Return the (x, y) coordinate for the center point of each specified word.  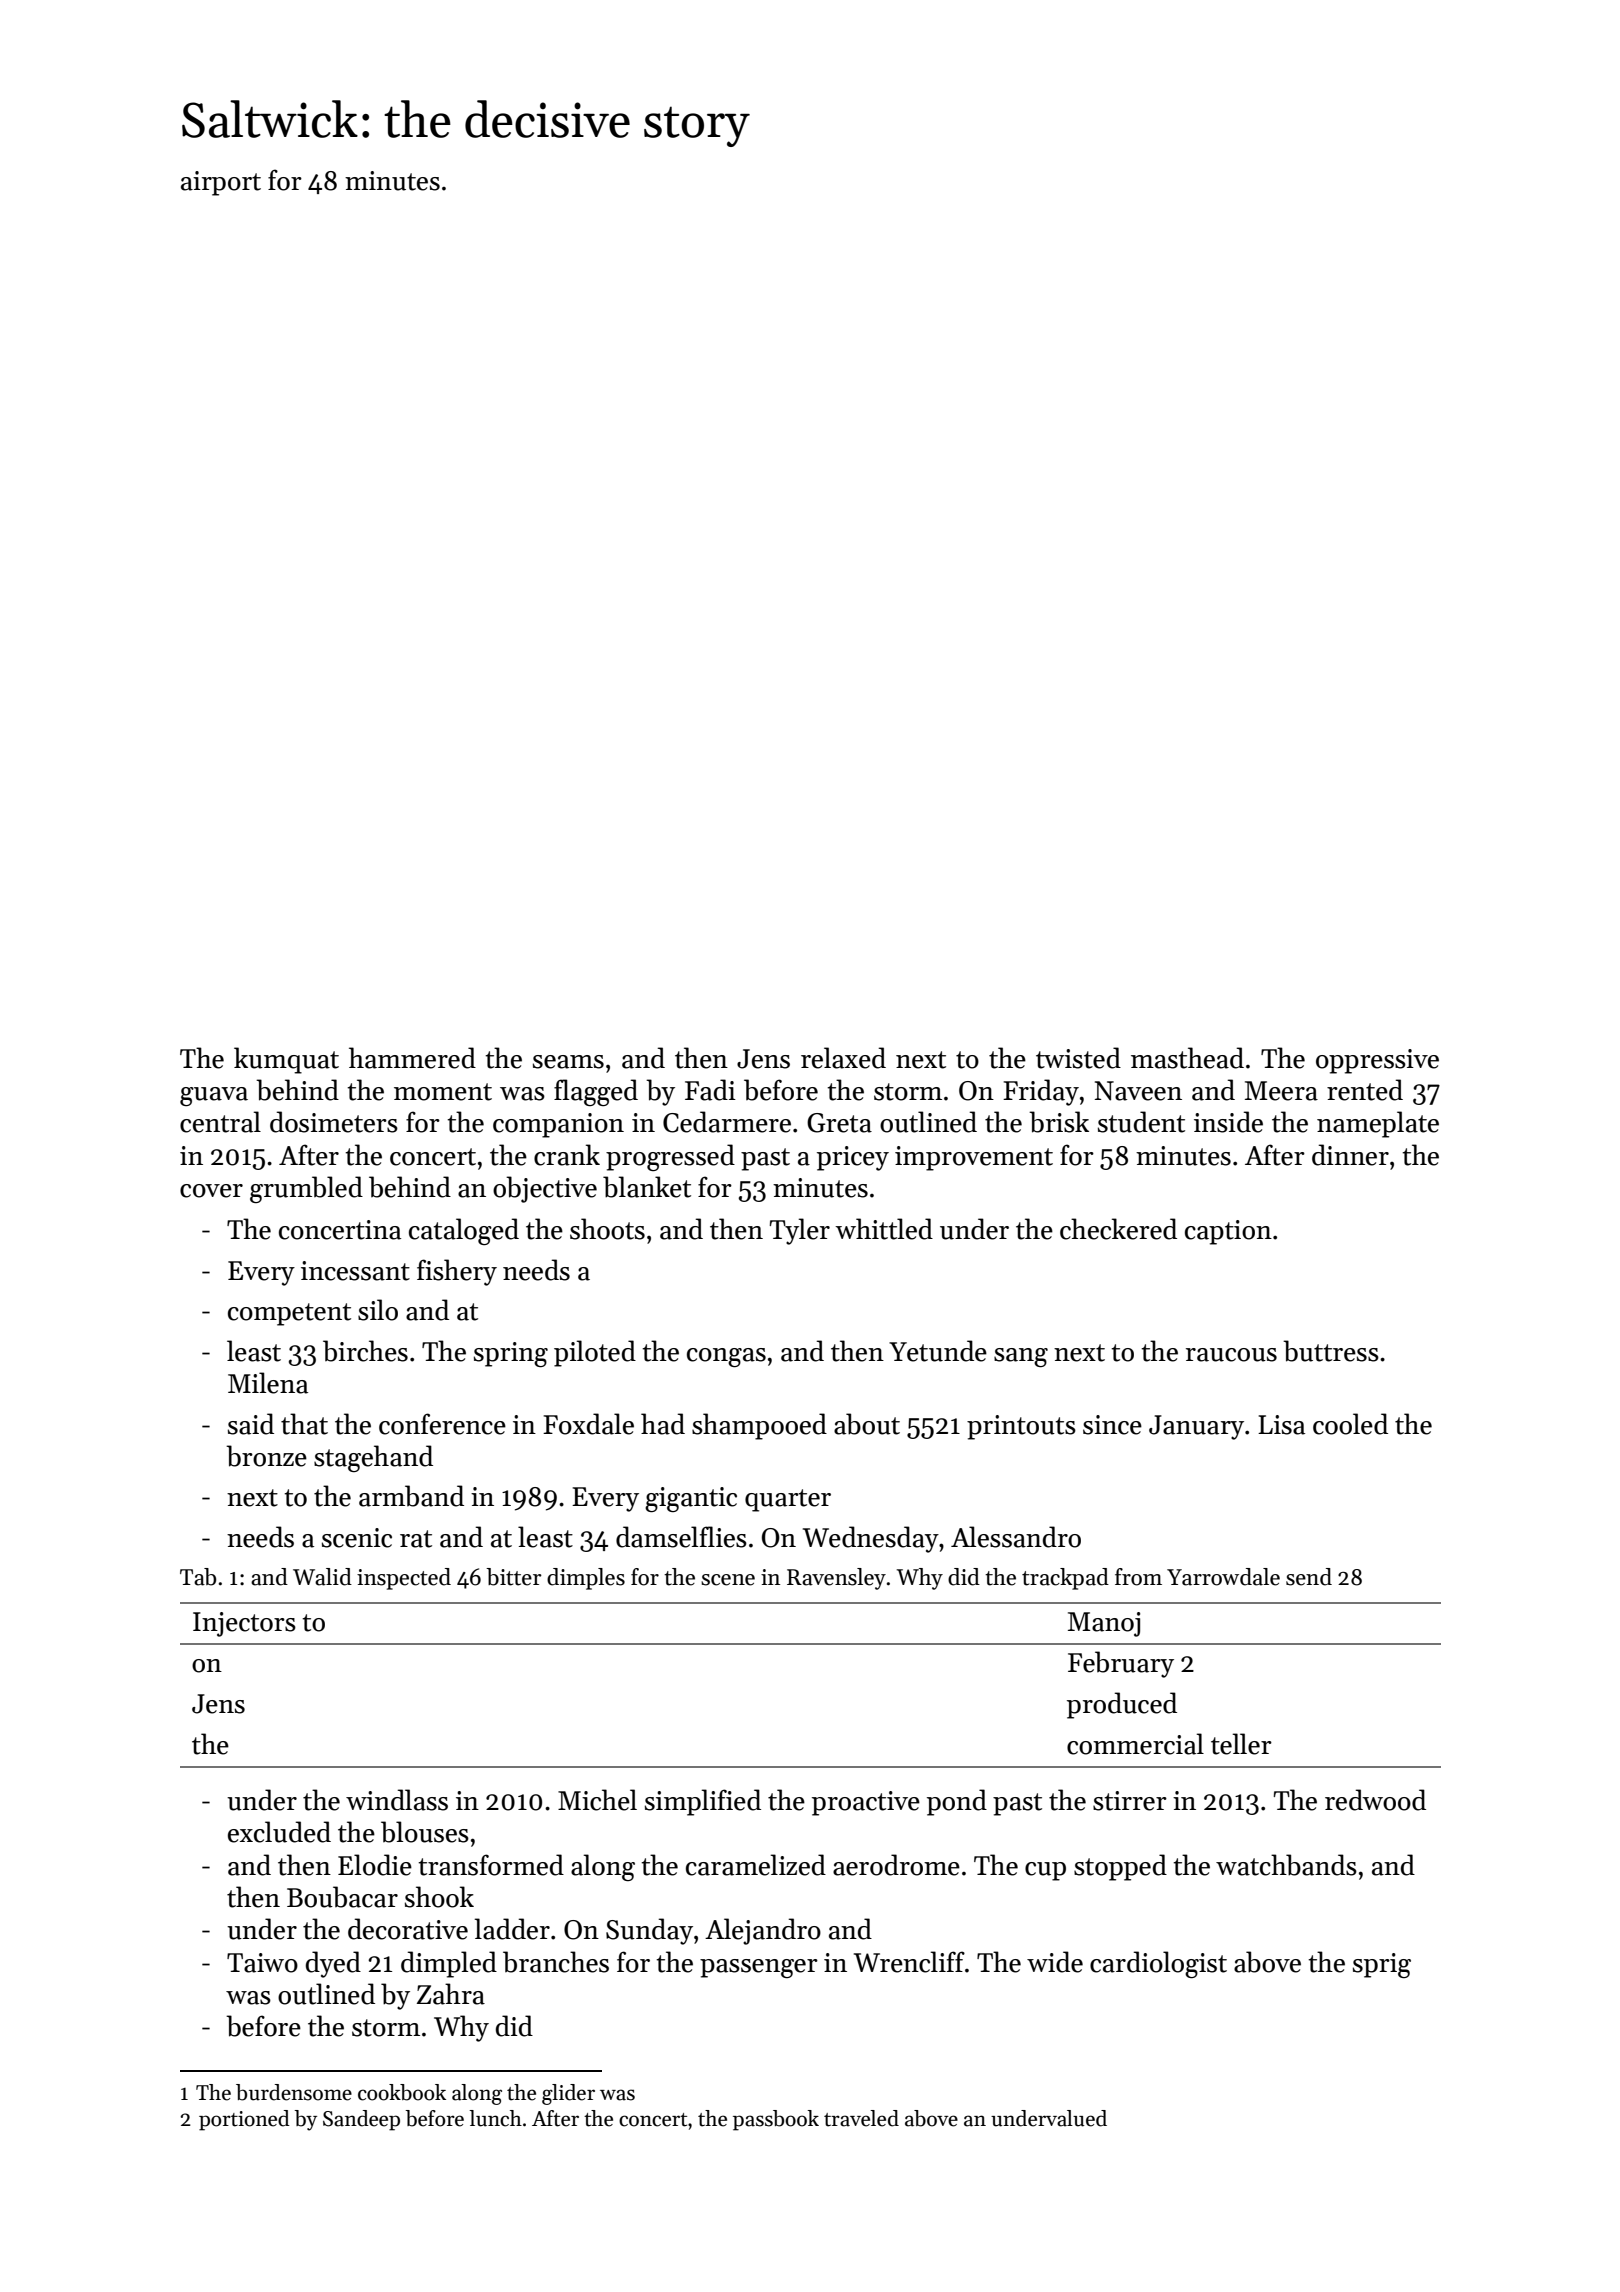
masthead (1187, 1058)
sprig (1382, 1965)
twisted (1078, 1058)
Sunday (649, 1931)
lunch (495, 2118)
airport (221, 183)
